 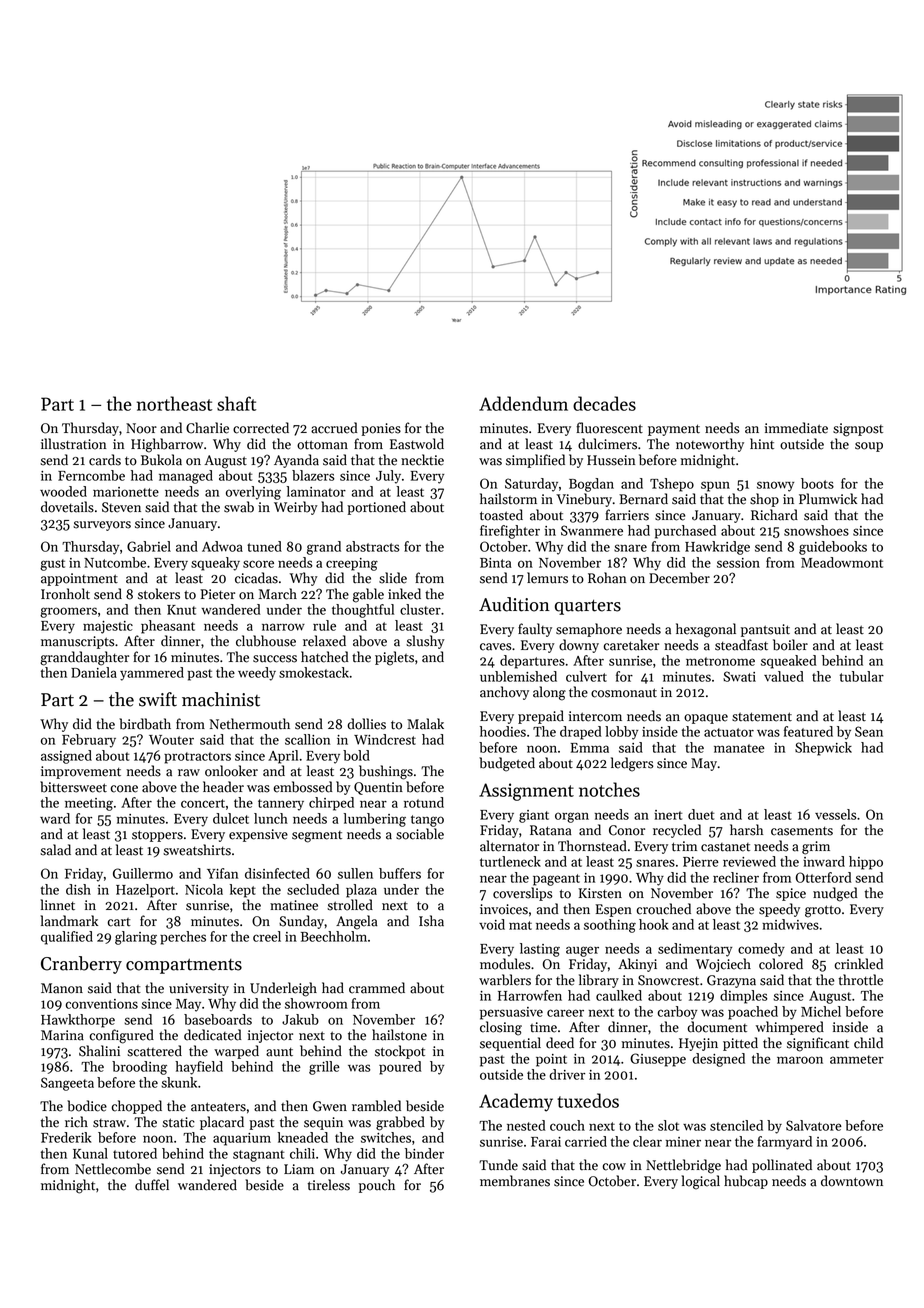 I want to click on crouched, so click(x=664, y=909).
